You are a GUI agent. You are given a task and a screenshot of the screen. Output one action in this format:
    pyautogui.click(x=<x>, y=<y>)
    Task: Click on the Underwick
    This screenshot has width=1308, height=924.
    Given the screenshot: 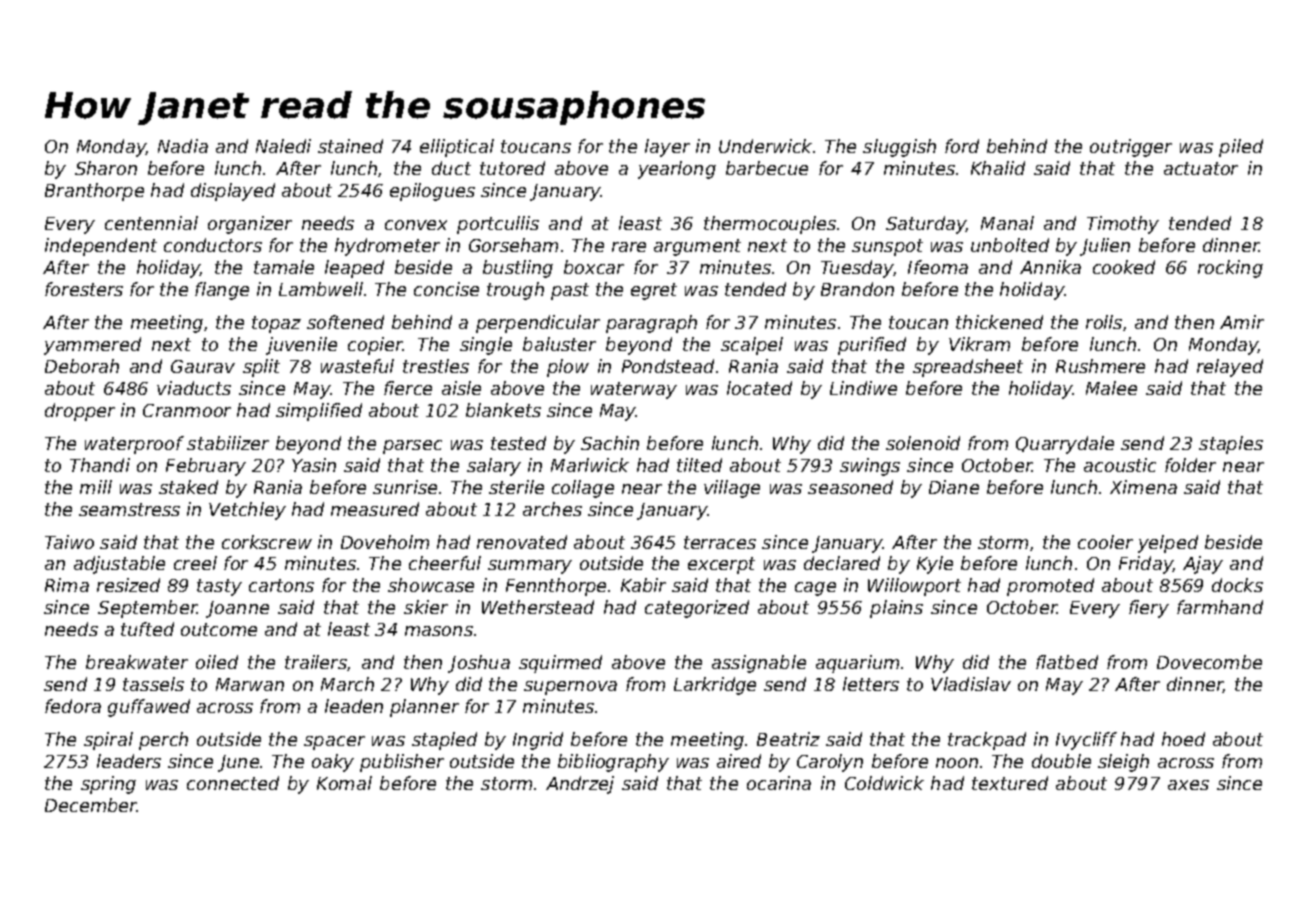 What is the action you would take?
    pyautogui.click(x=765, y=146)
